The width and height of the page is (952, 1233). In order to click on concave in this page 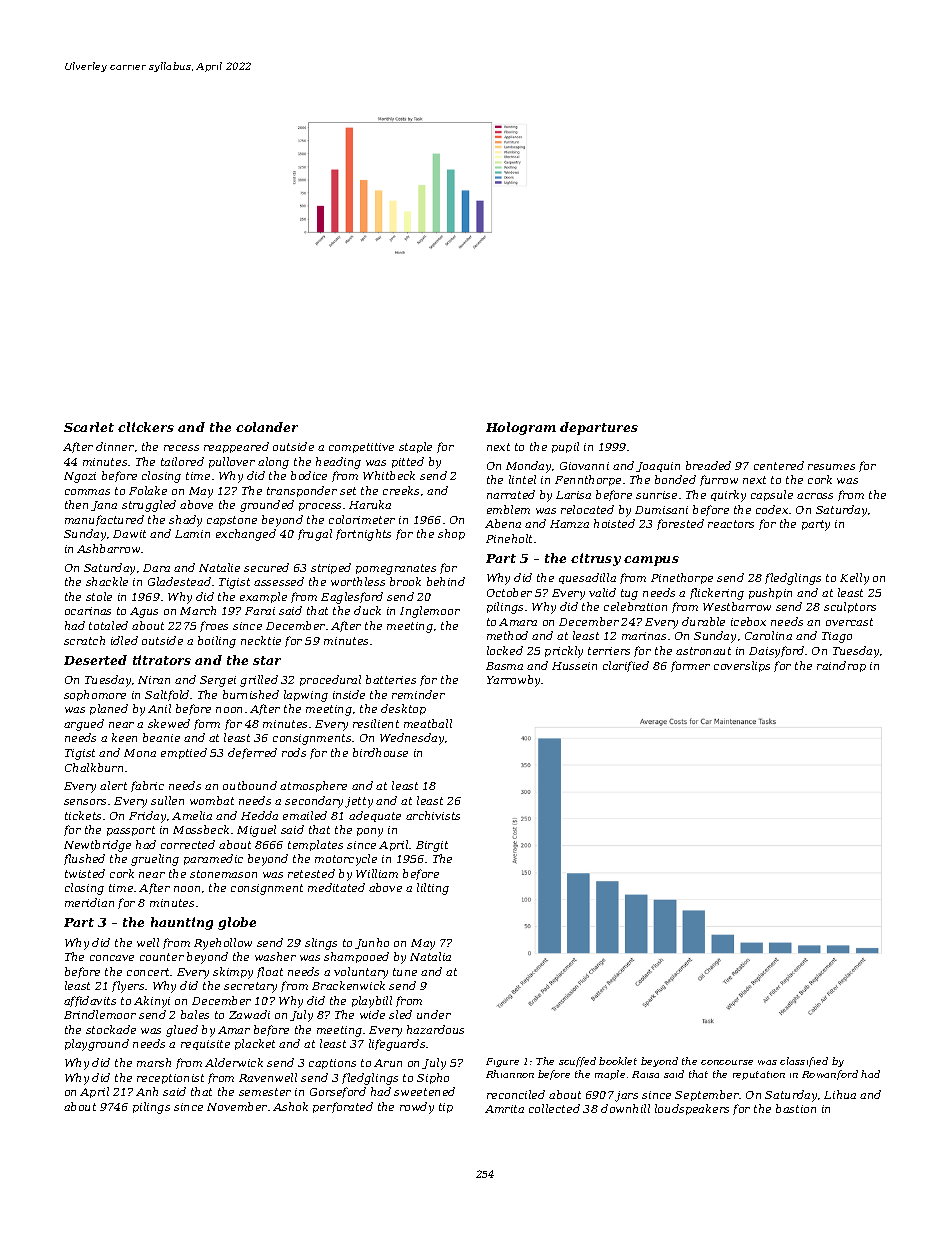, I will do `click(112, 958)`.
